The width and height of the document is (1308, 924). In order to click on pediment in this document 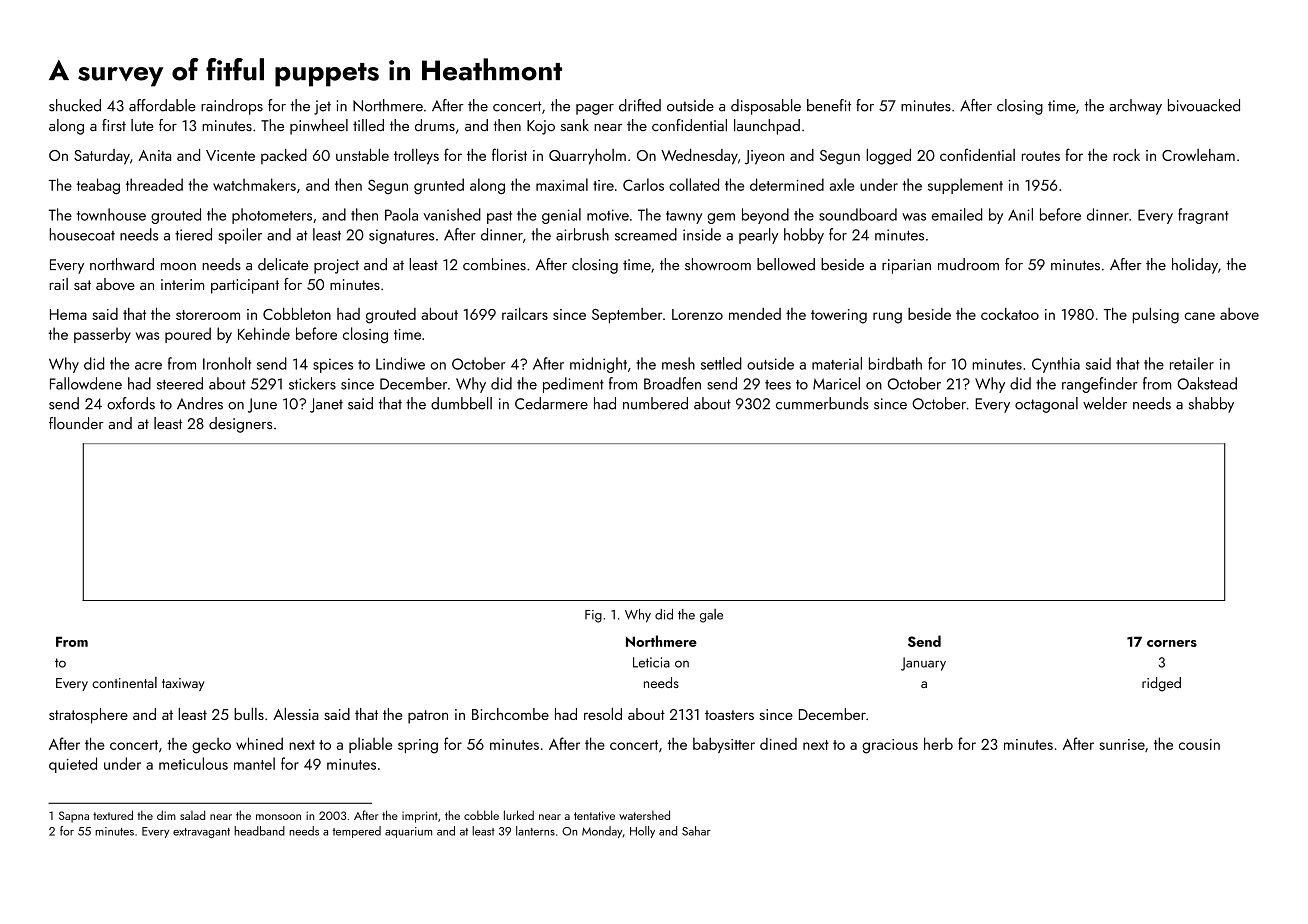, I will do `click(573, 385)`.
